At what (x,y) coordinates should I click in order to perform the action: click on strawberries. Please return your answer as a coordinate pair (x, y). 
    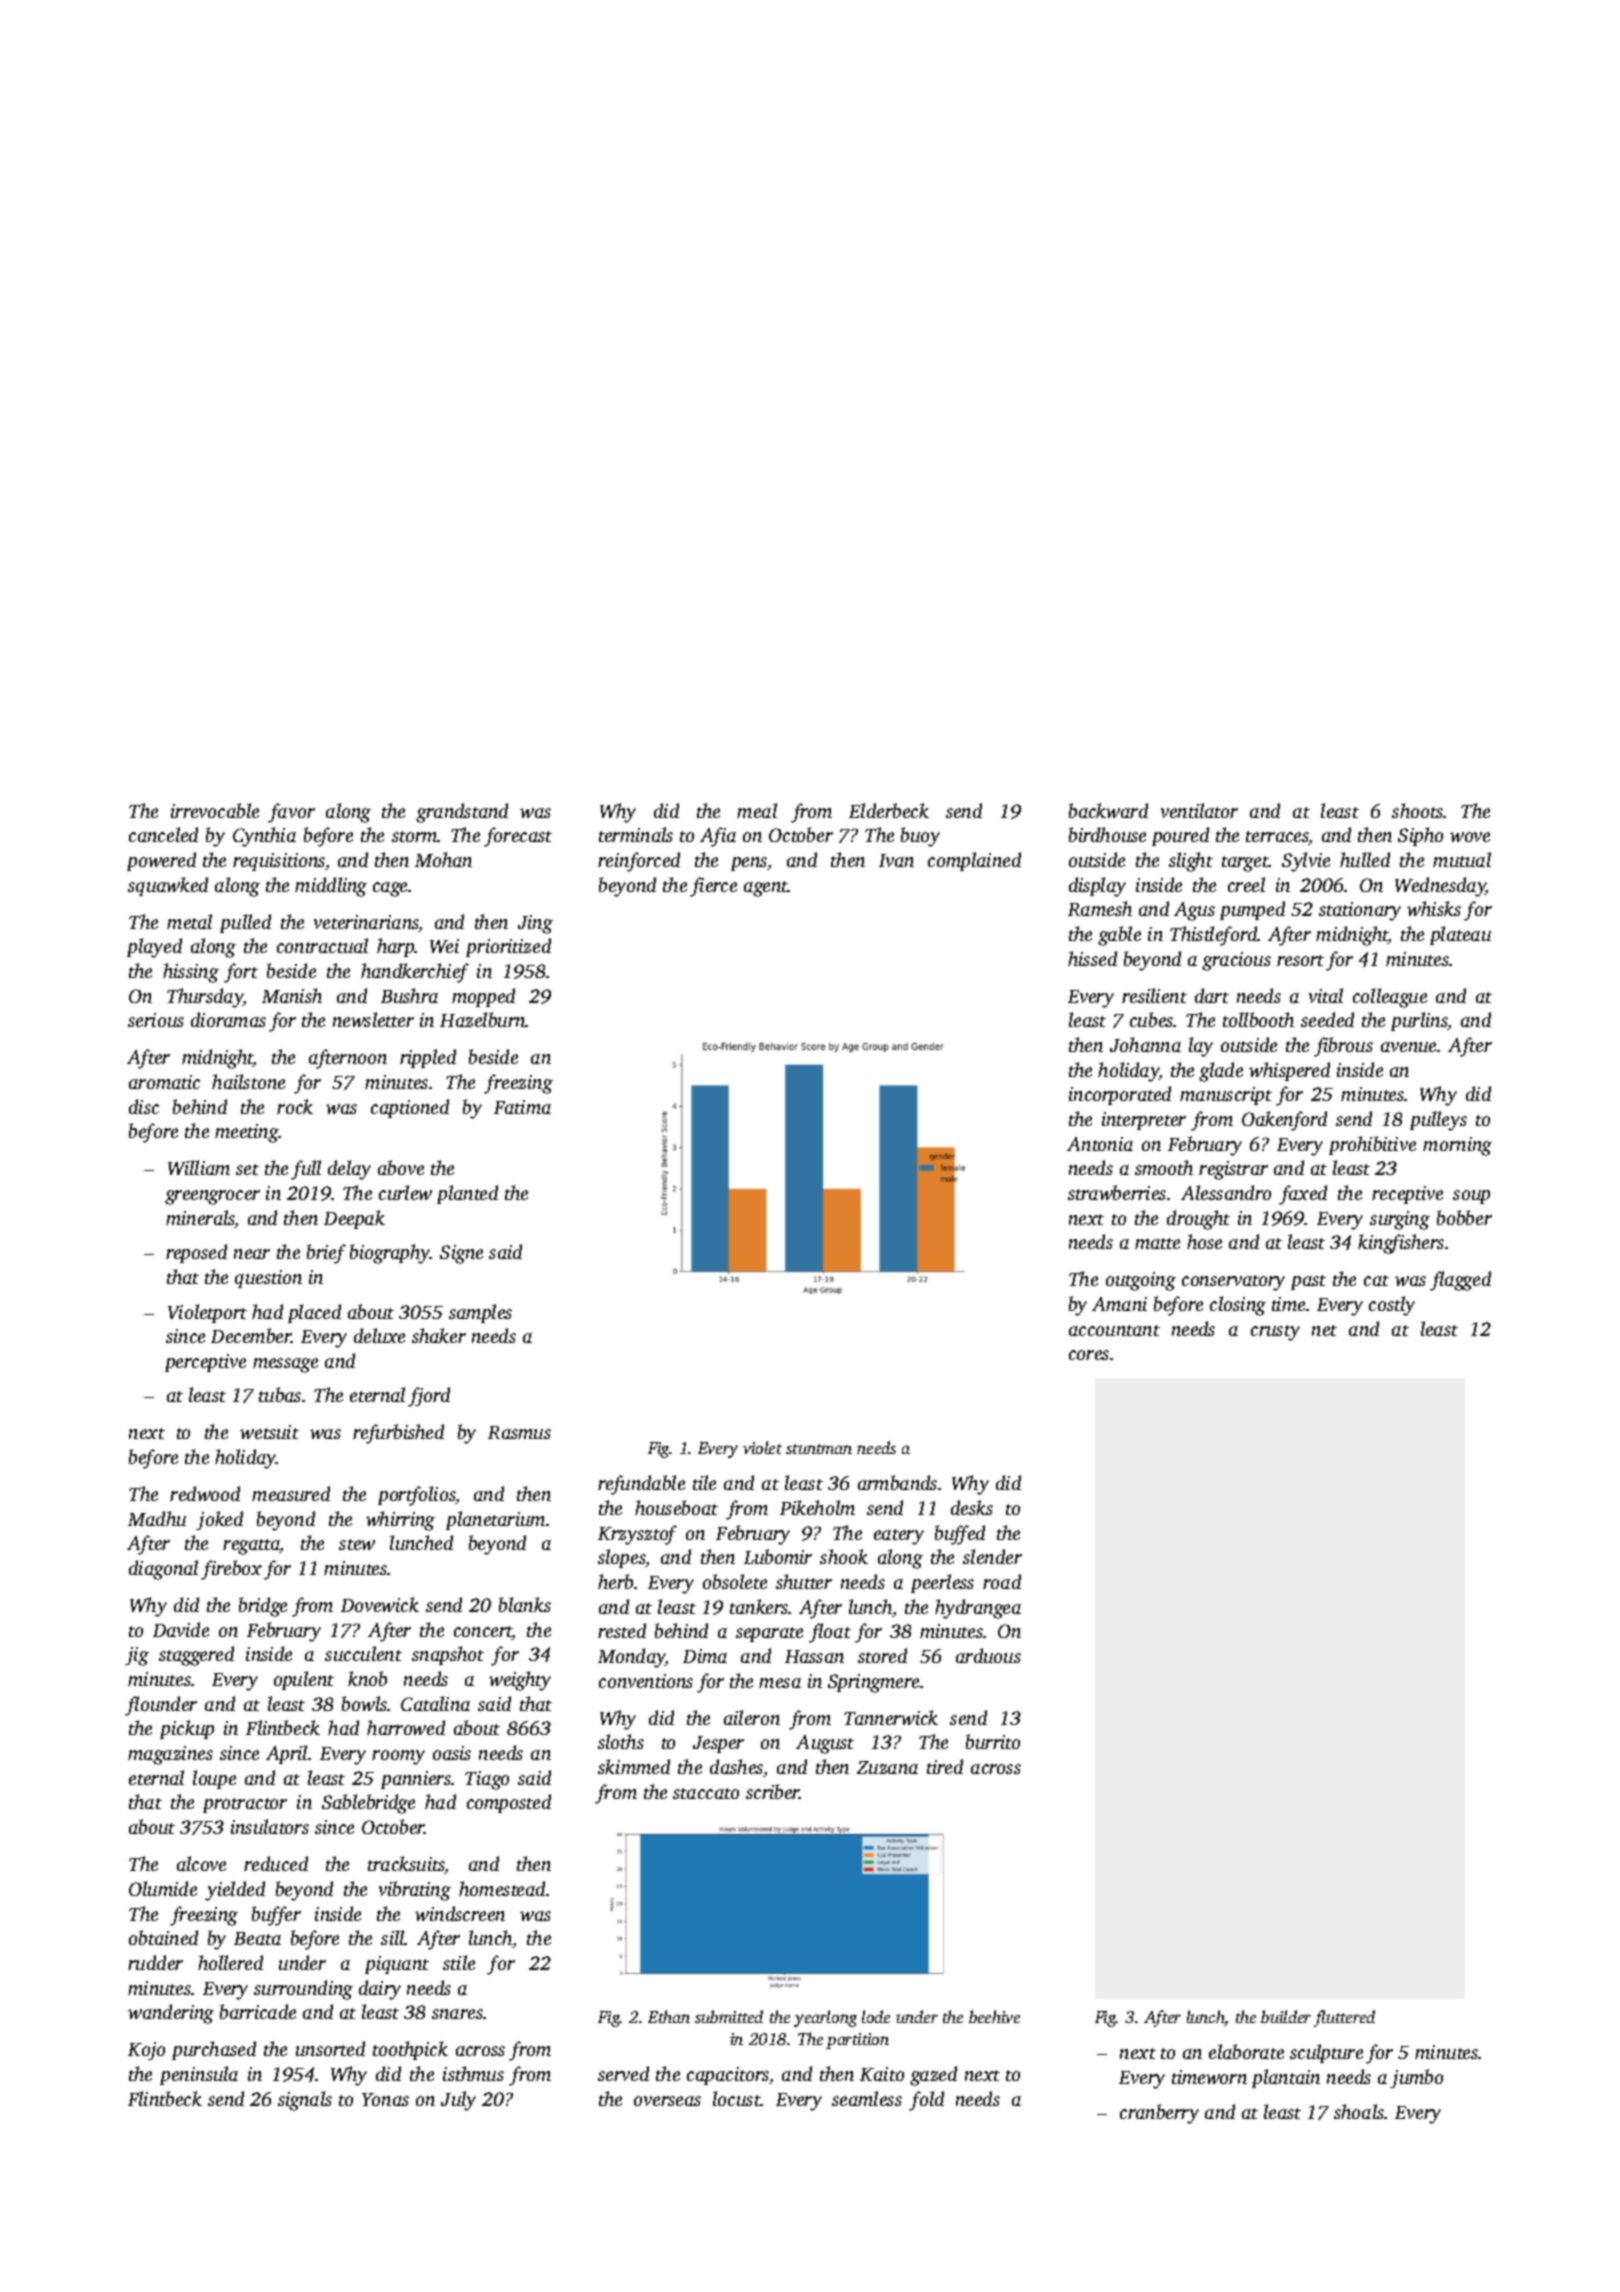
    Looking at the image, I should click on (1117, 1192).
